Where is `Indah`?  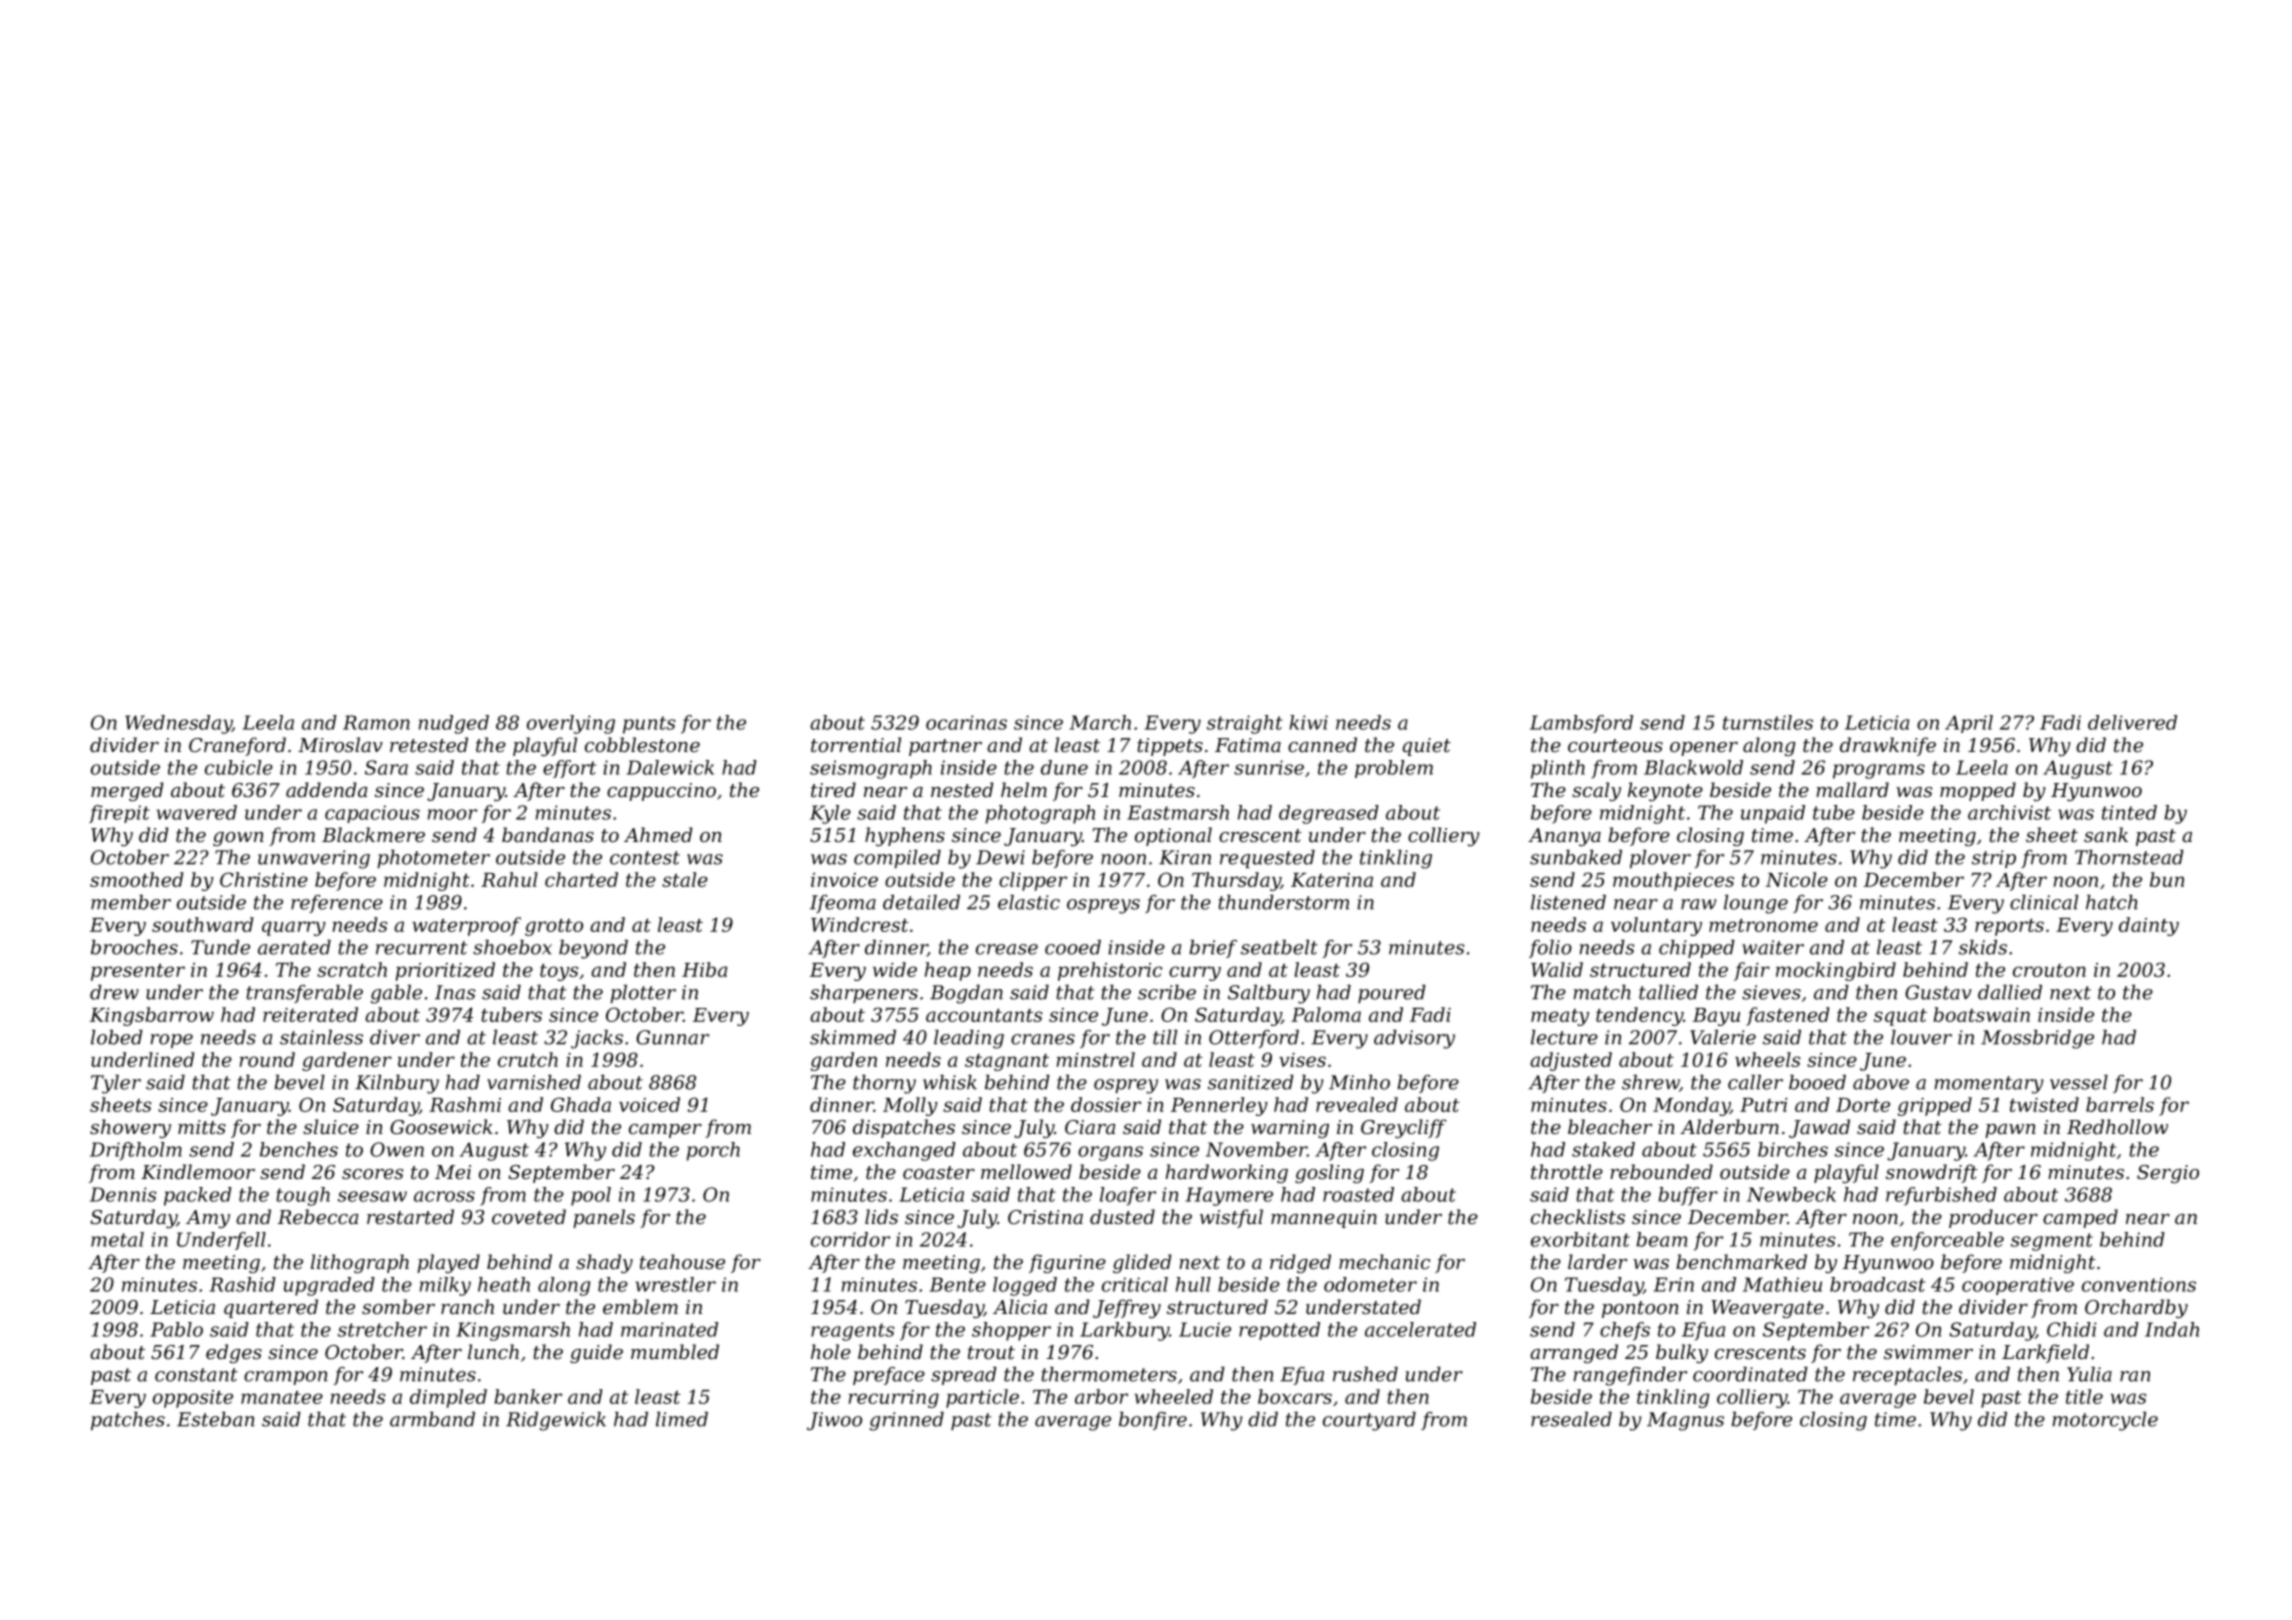 Indah is located at coordinates (2172, 1329).
